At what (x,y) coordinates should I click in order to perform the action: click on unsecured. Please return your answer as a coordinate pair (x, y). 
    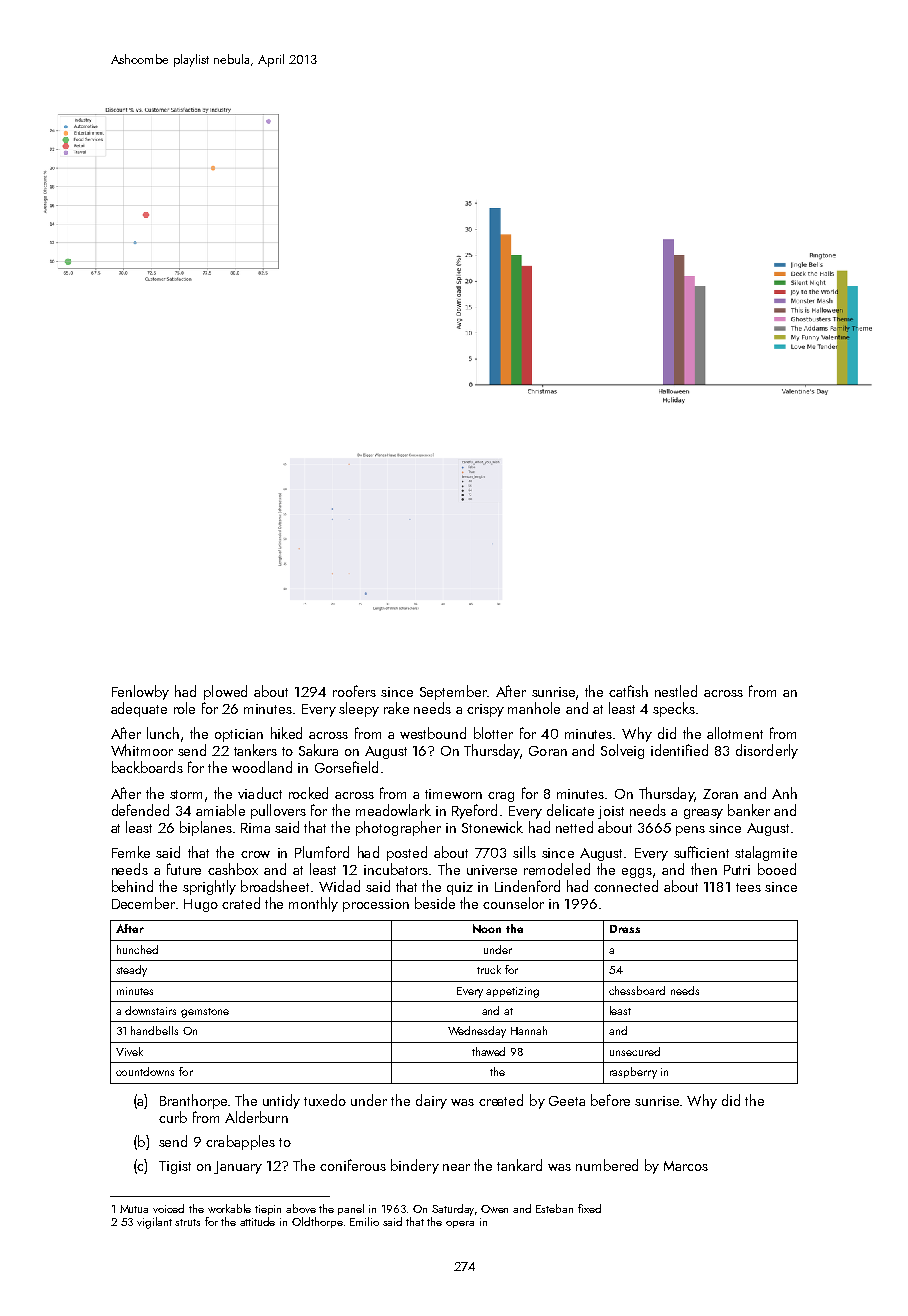
    Looking at the image, I should click on (635, 1051).
